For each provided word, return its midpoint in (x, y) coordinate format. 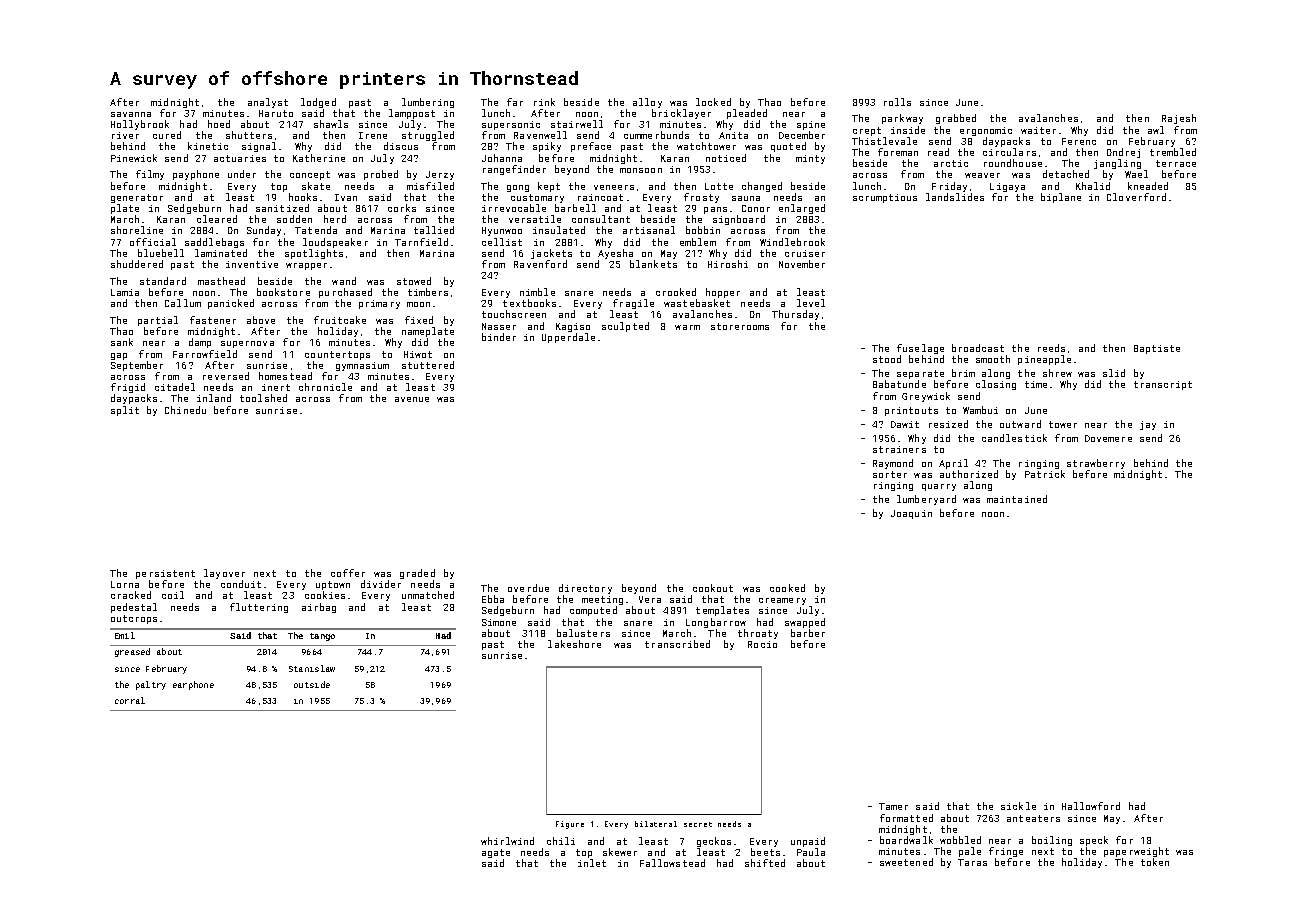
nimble (537, 292)
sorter (890, 474)
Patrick (1045, 474)
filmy (150, 175)
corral (130, 700)
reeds (1051, 348)
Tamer (893, 806)
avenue (412, 399)
